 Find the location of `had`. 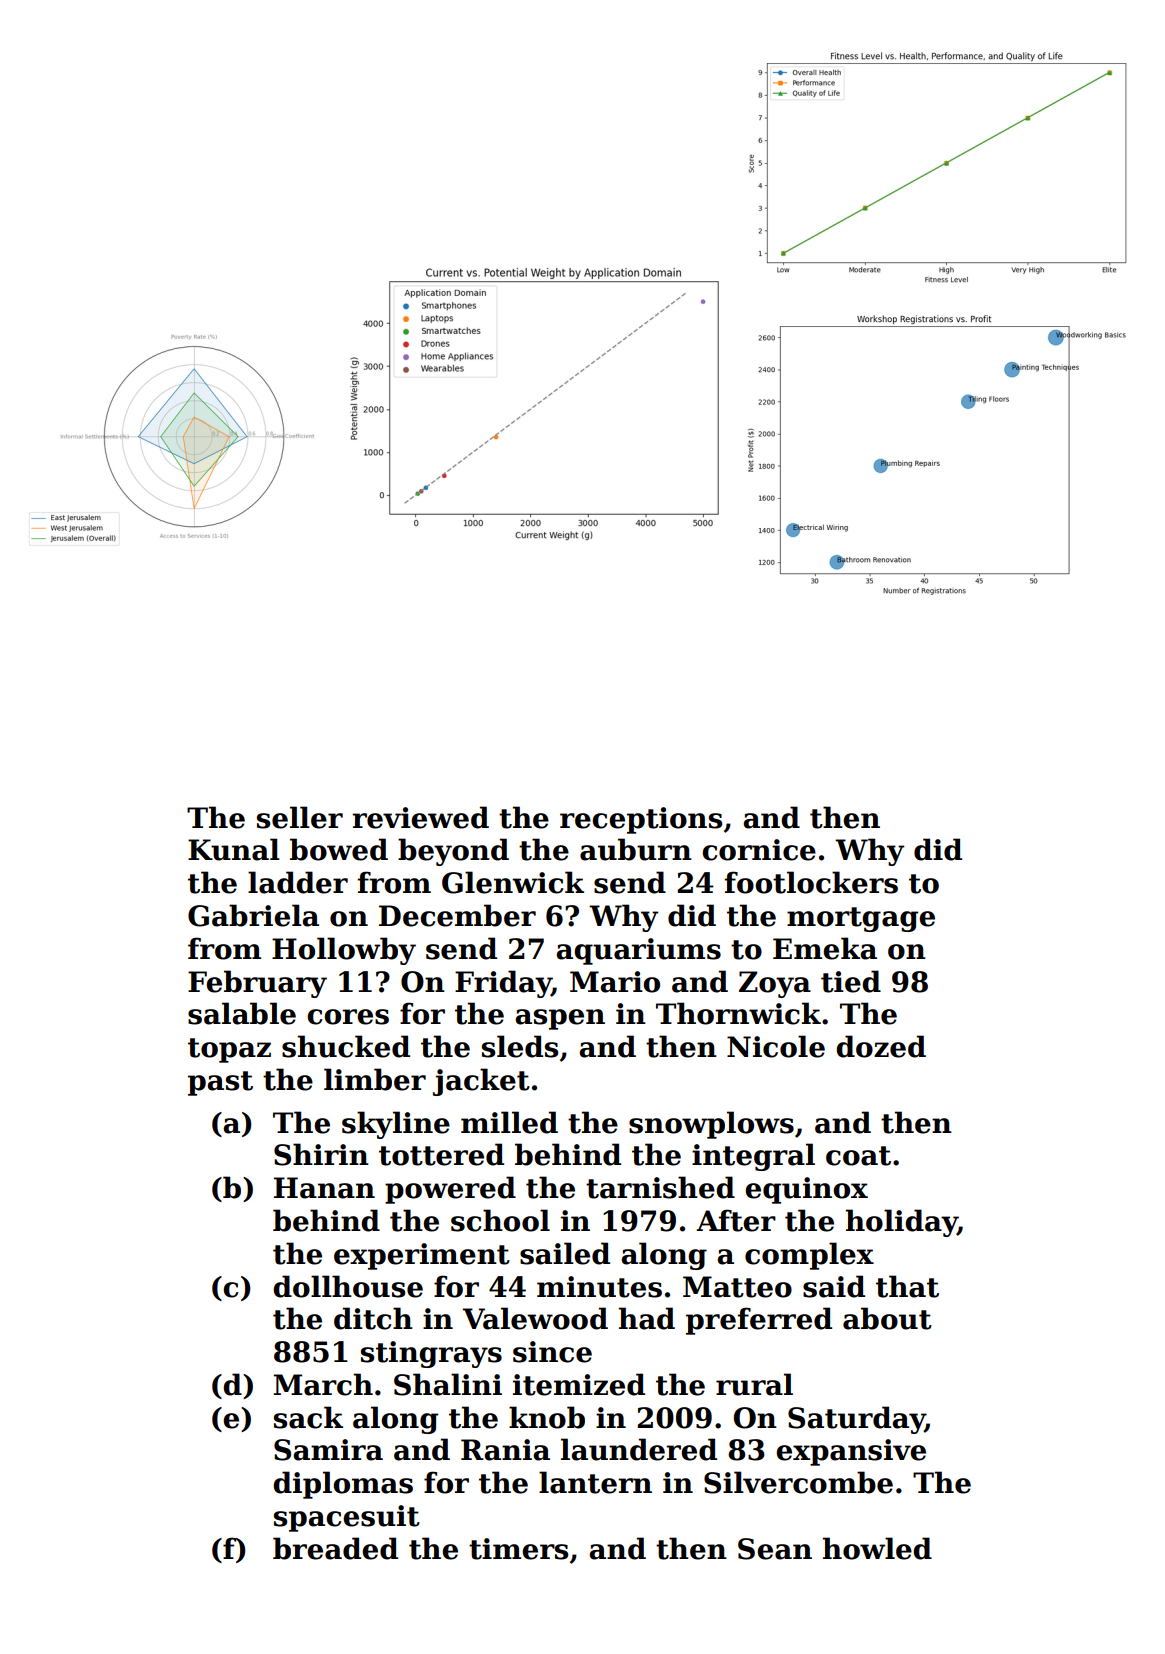

had is located at coordinates (647, 1318).
